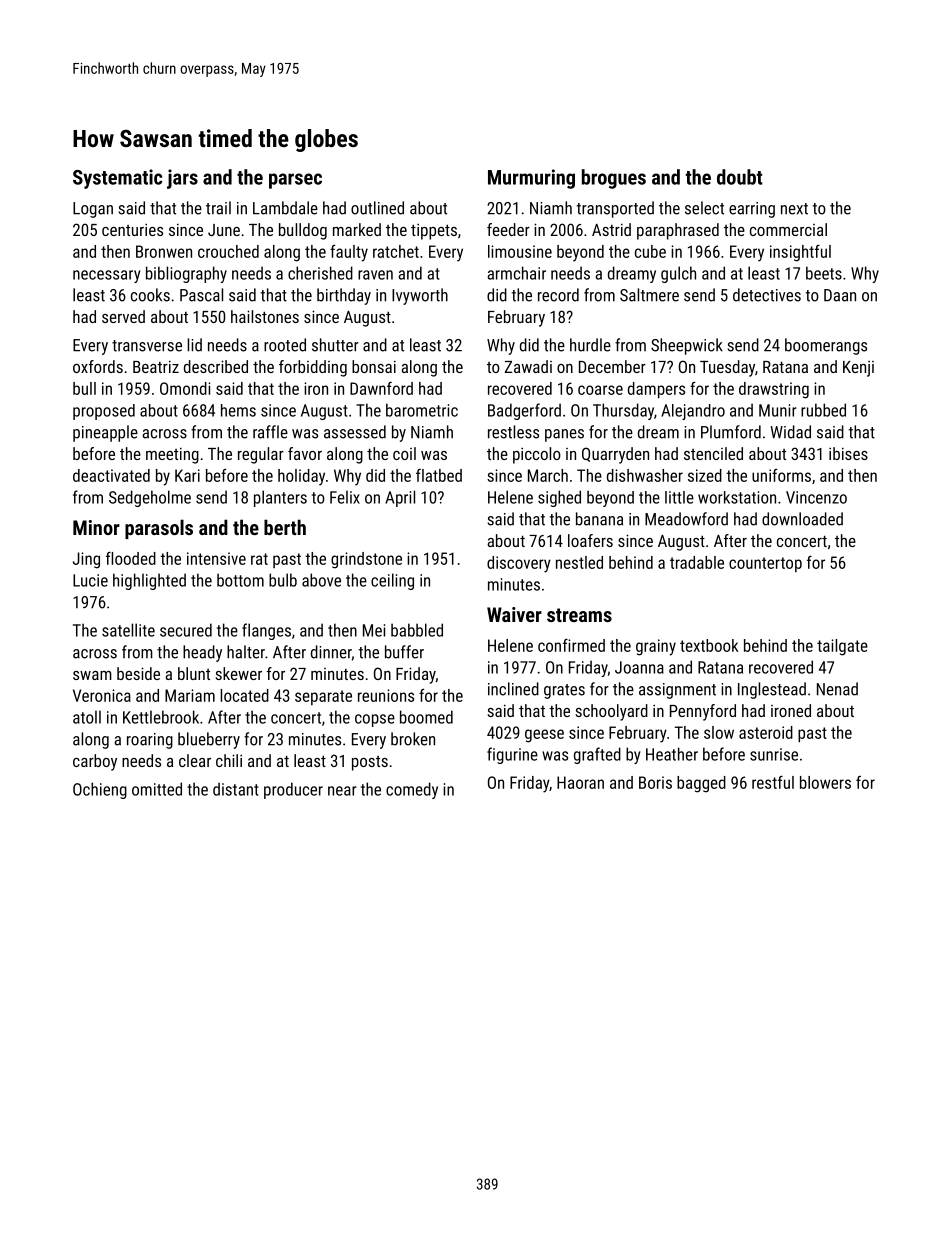 The width and height of the image is (952, 1233). Describe the element at coordinates (366, 560) in the image. I see `grindstone` at that location.
